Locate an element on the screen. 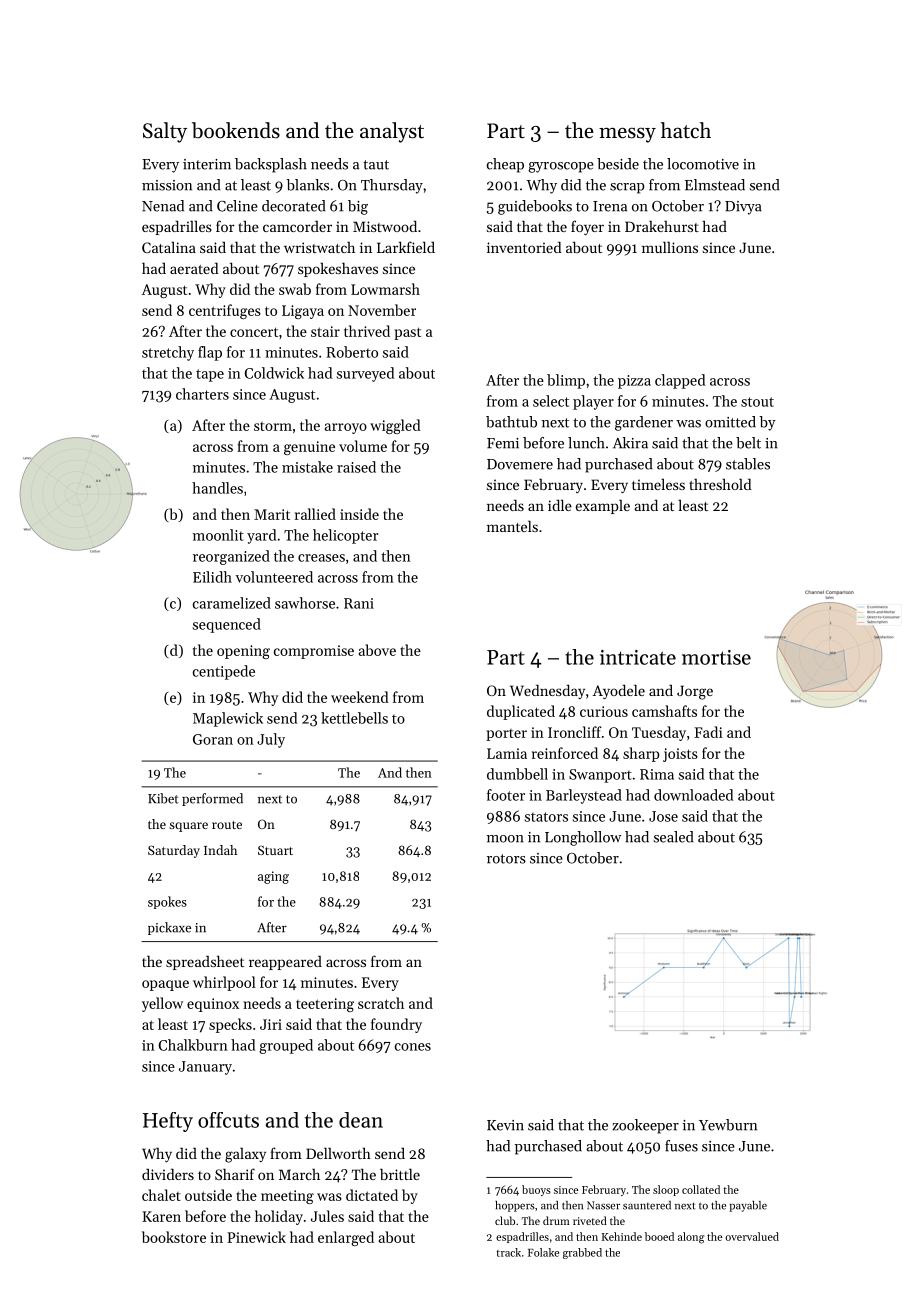 This screenshot has height=1314, width=924. grabbed is located at coordinates (582, 1253).
